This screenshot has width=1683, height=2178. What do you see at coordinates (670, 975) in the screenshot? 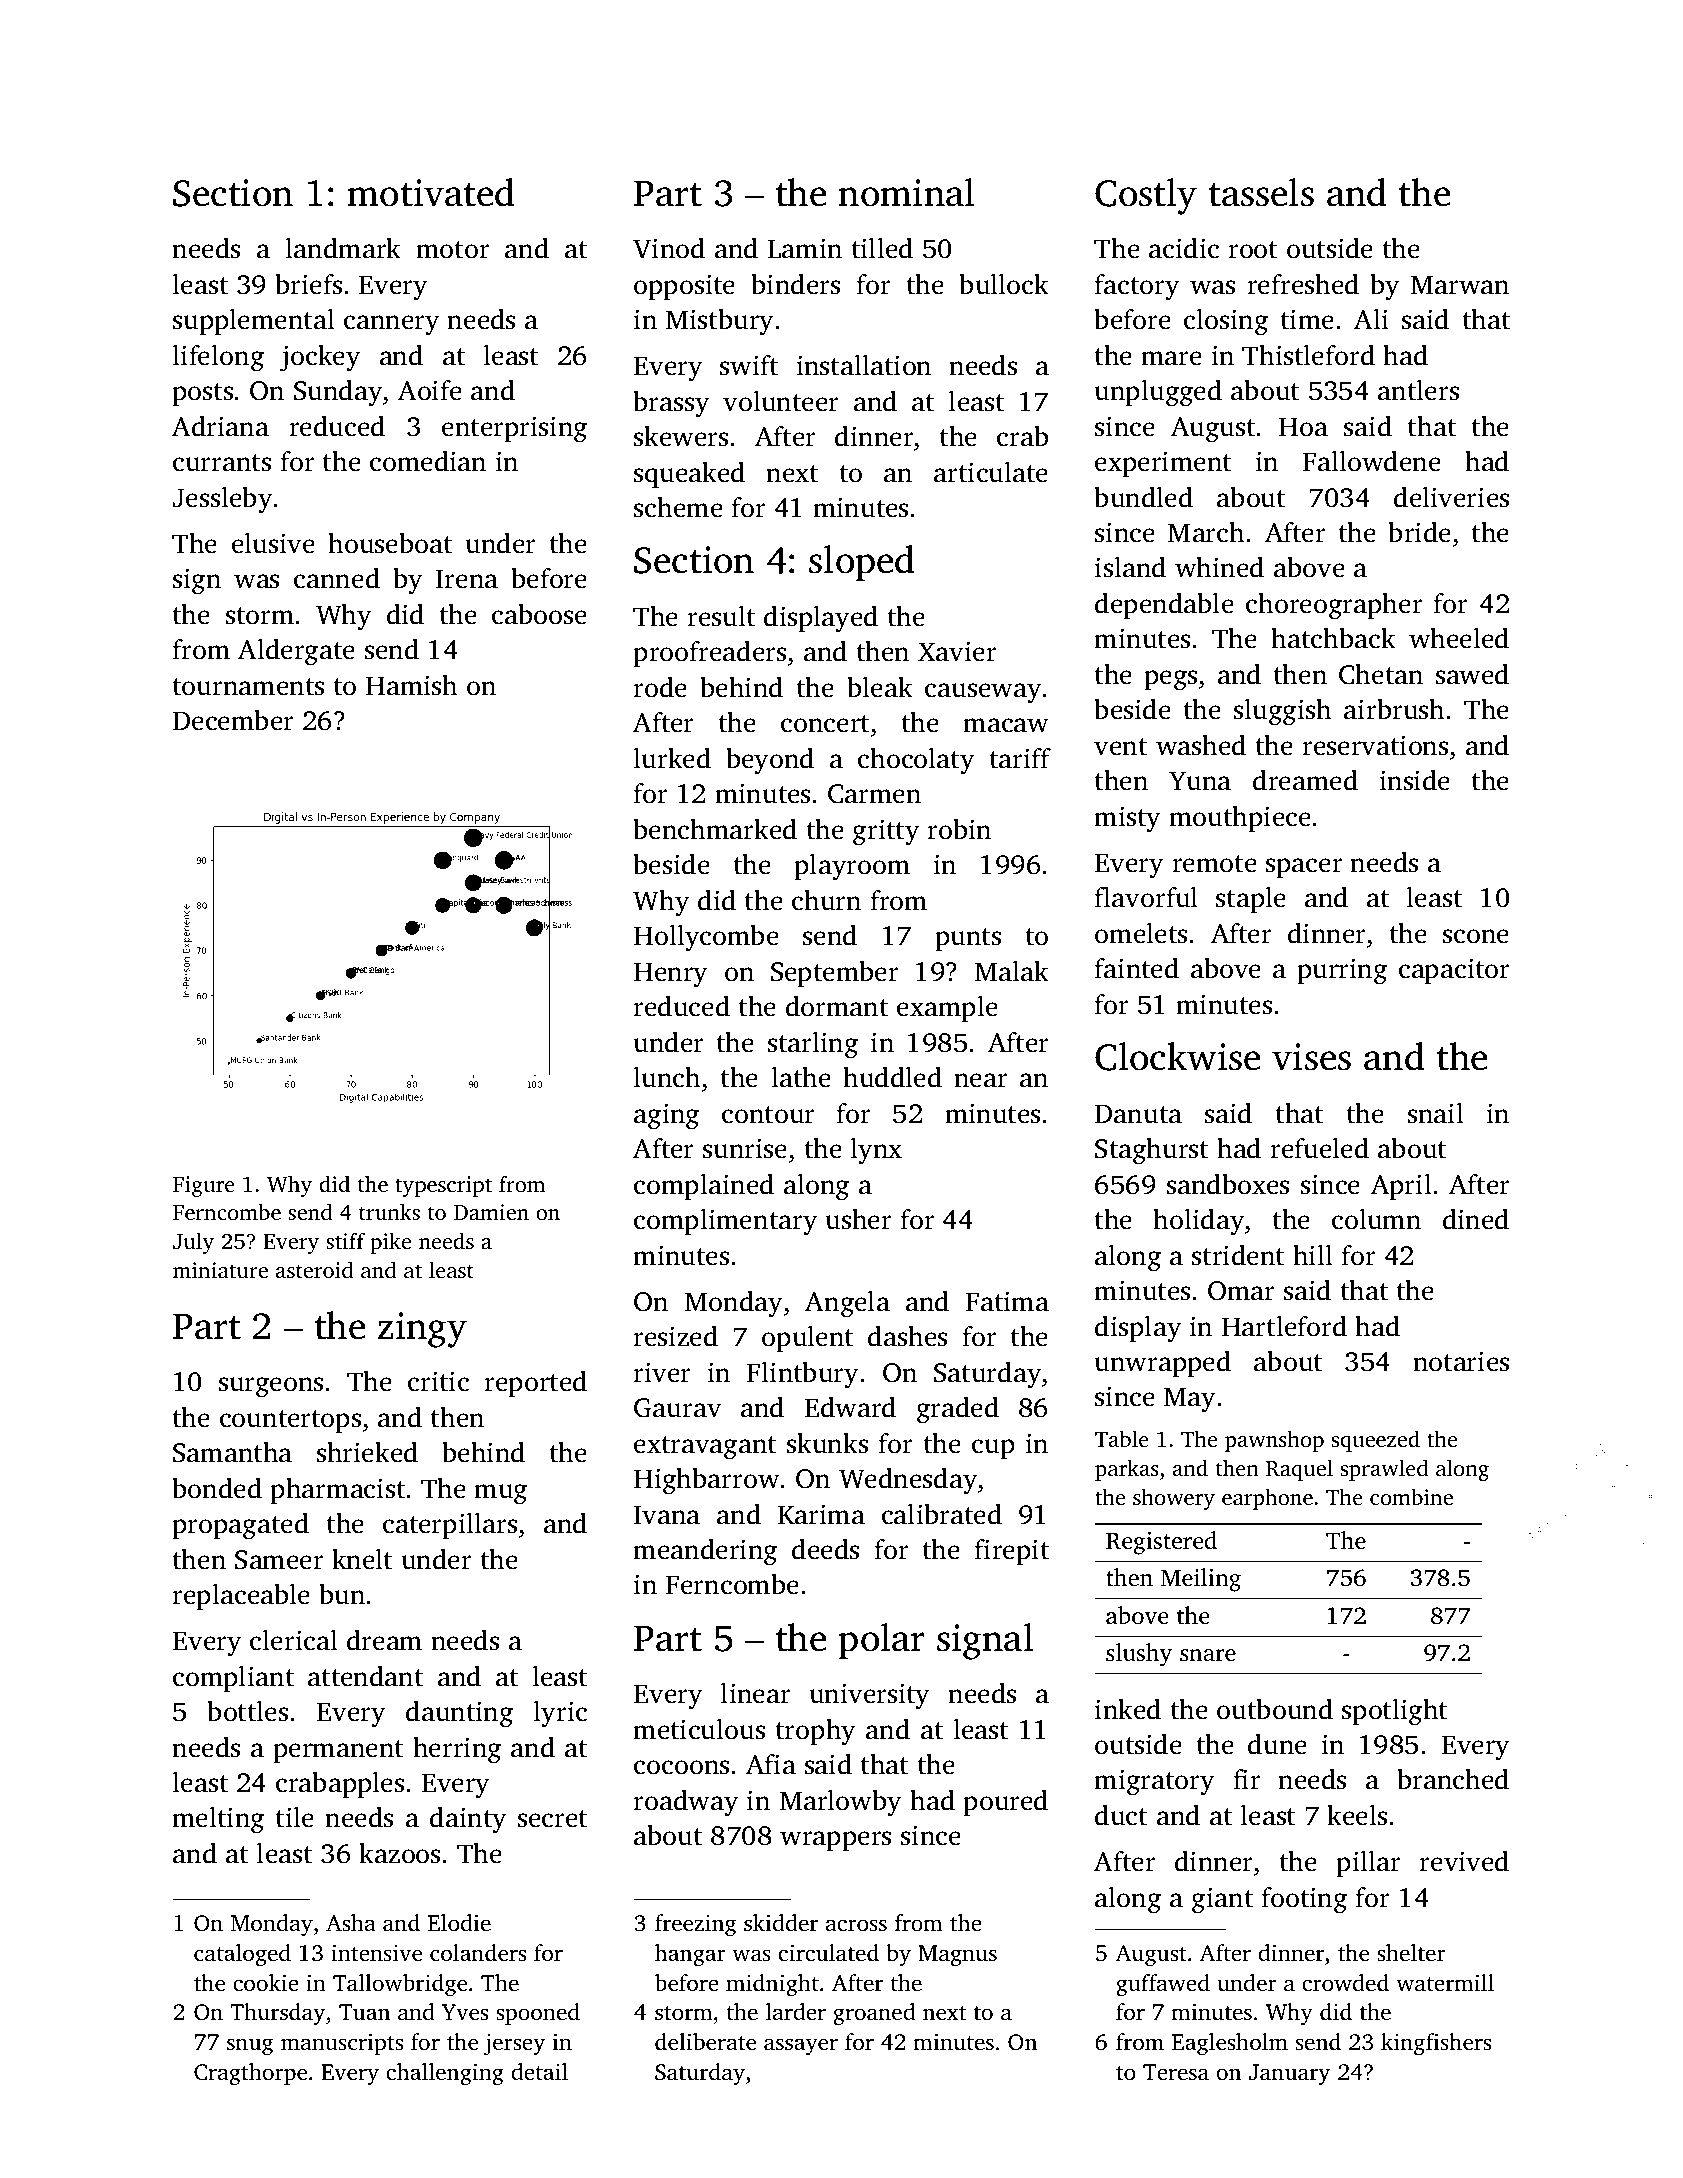
I see `Henry` at bounding box center [670, 975].
